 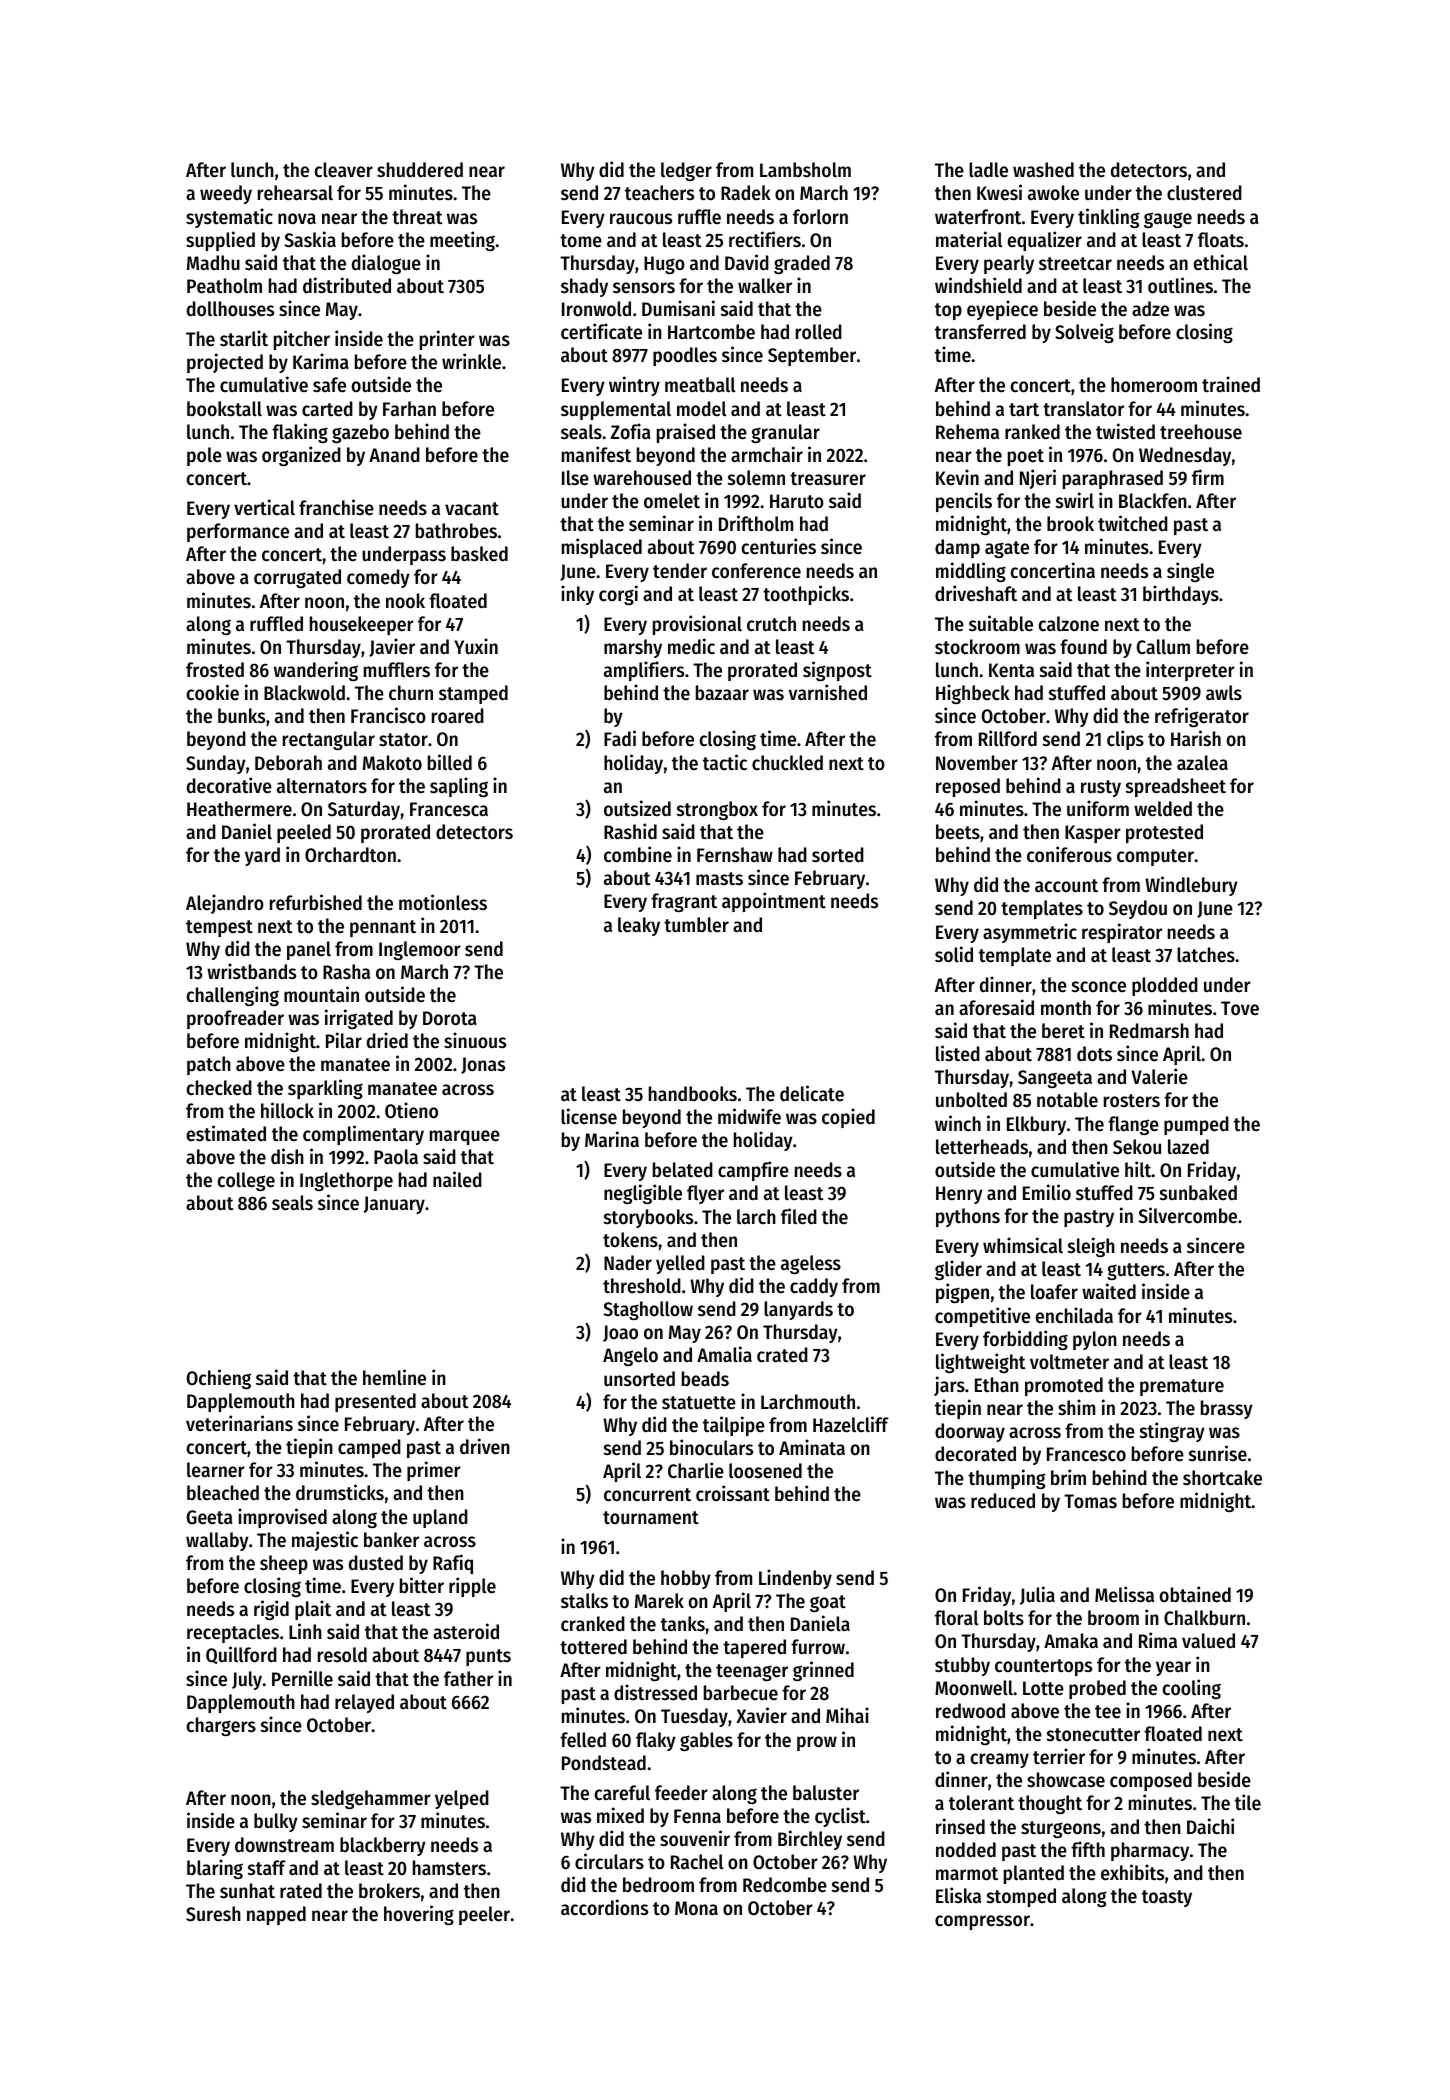 I want to click on sunbaked, so click(x=1198, y=1192).
